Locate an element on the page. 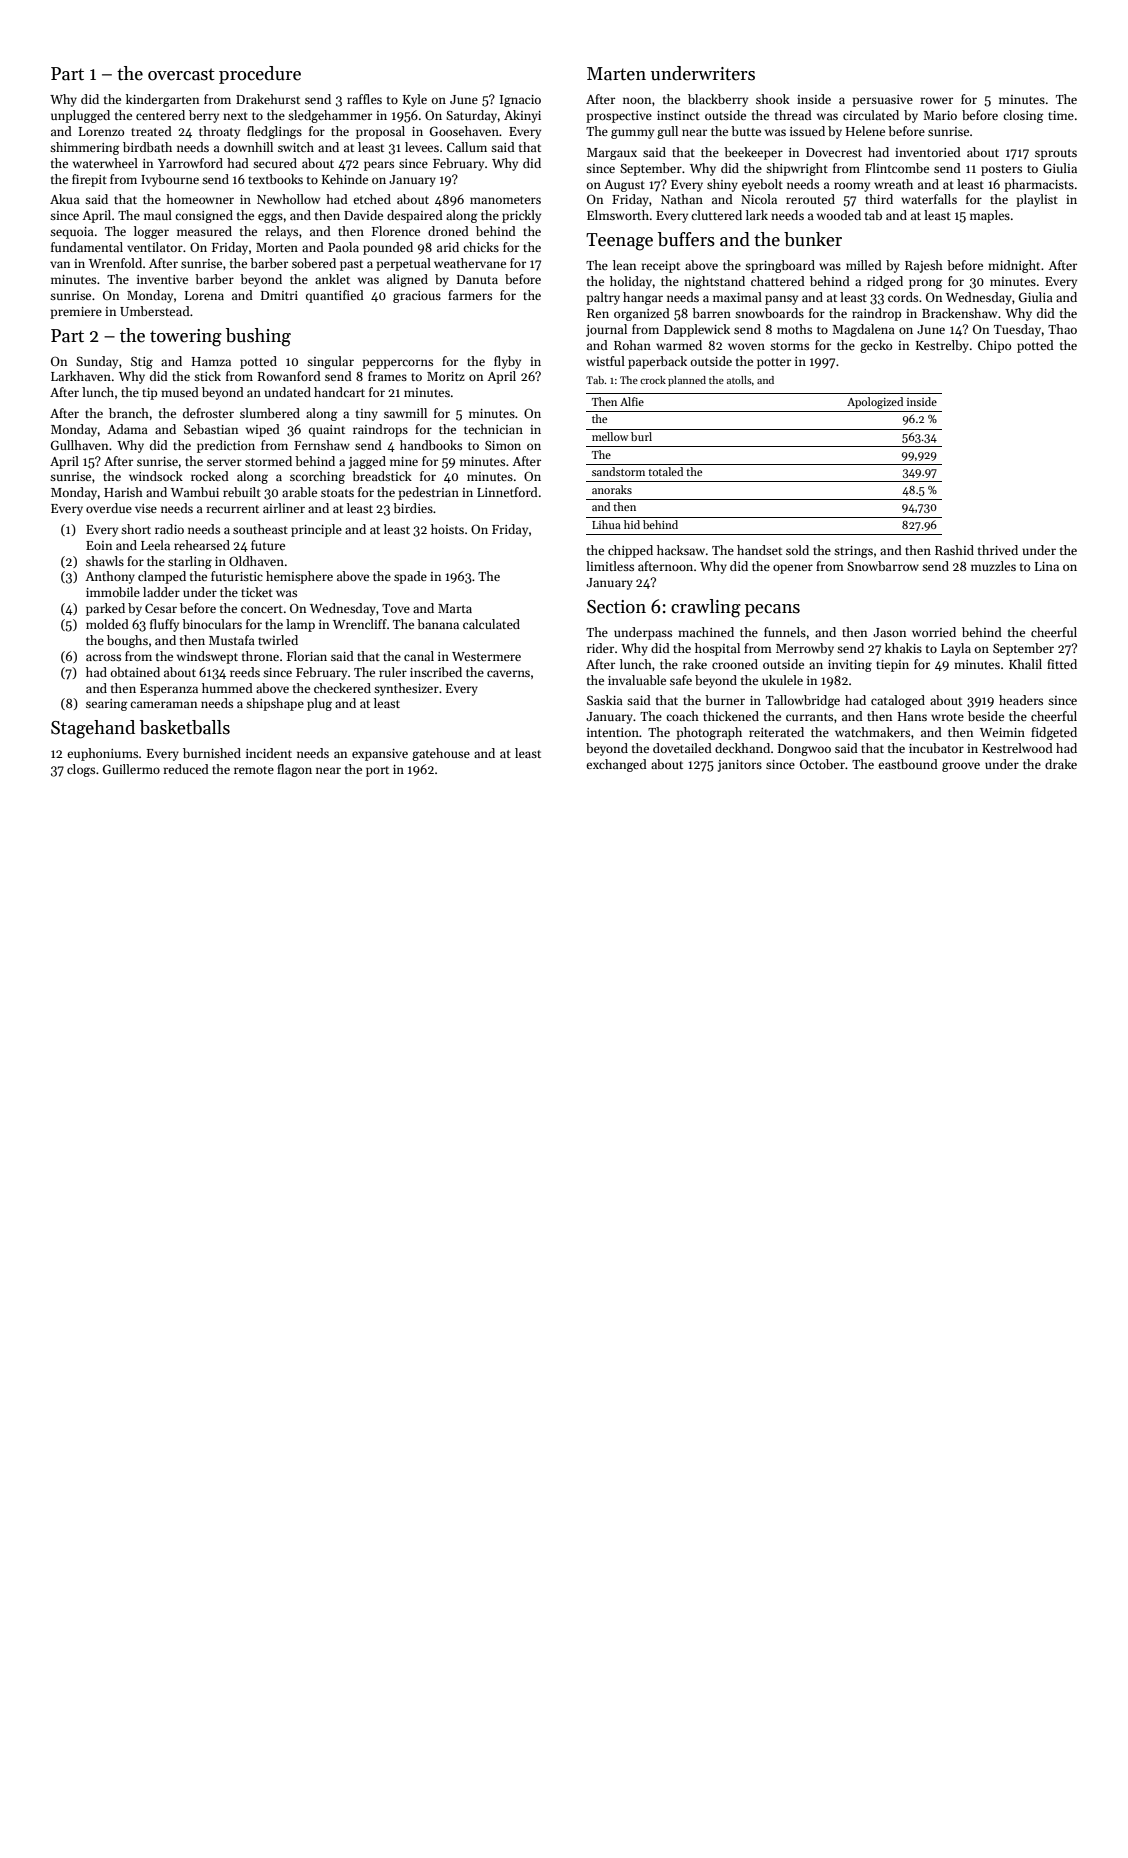 The image size is (1128, 1858). clogs is located at coordinates (81, 770).
